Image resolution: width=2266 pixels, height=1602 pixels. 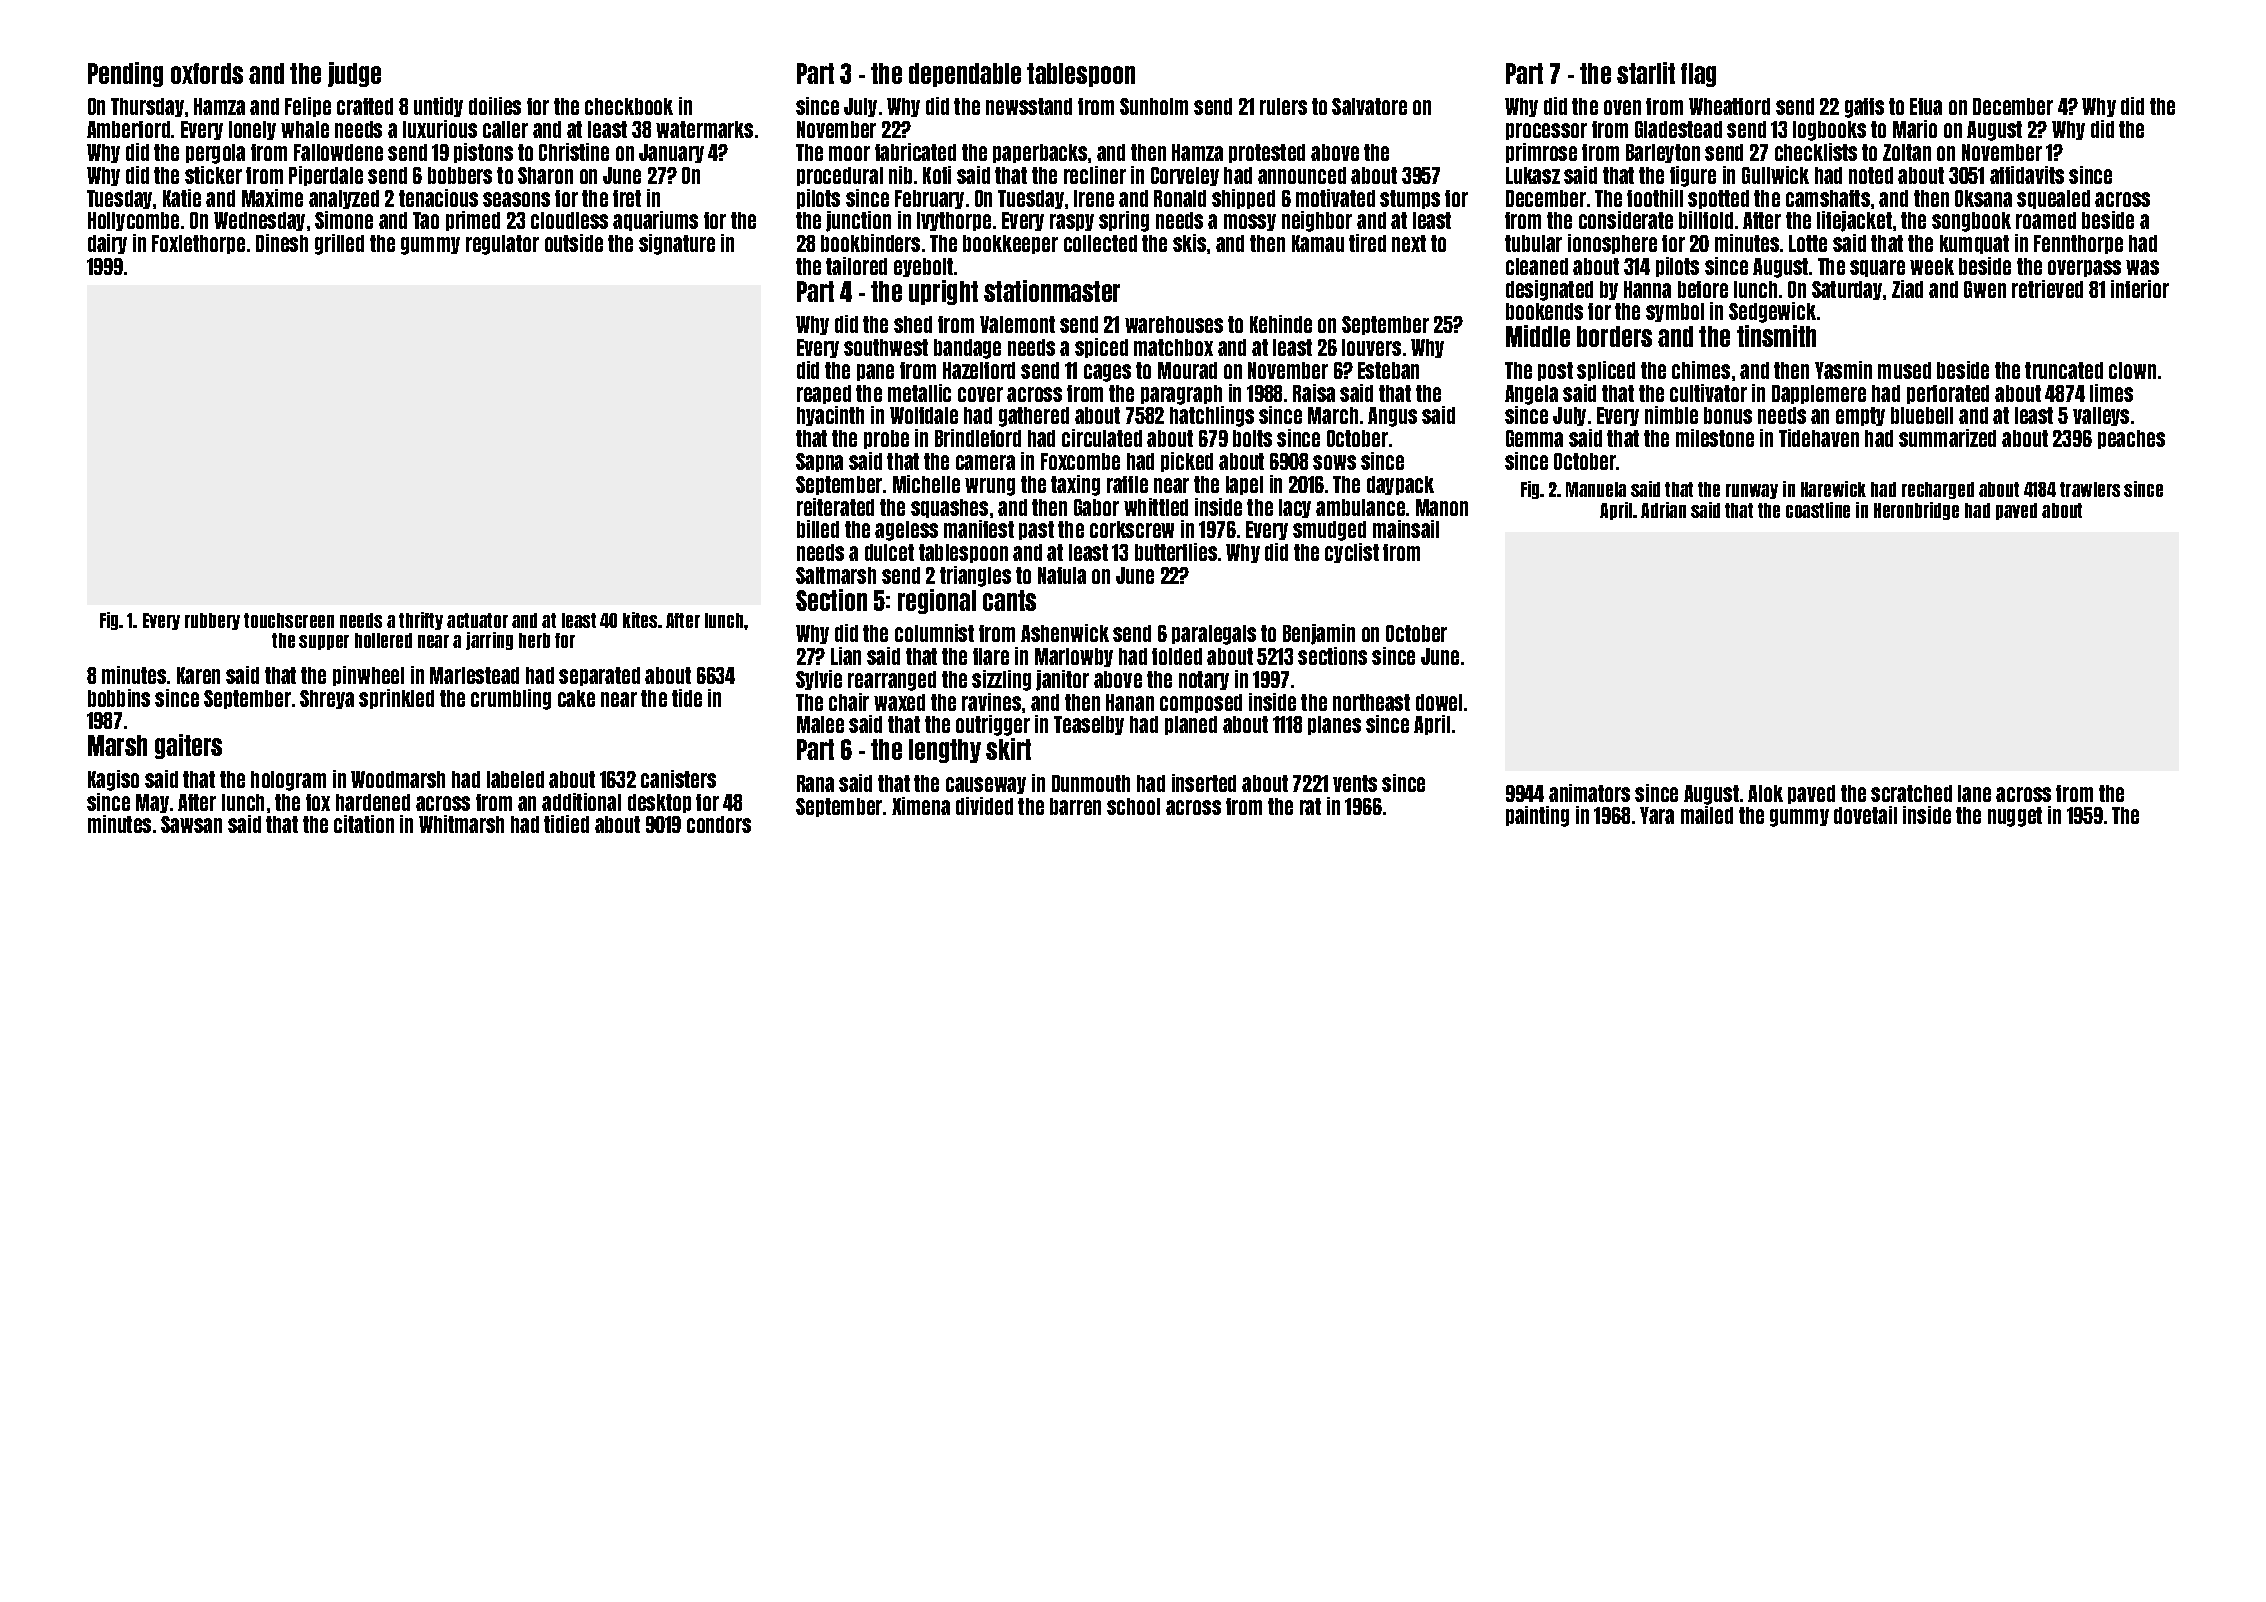 What do you see at coordinates (191, 824) in the page?
I see `Sawsan` at bounding box center [191, 824].
